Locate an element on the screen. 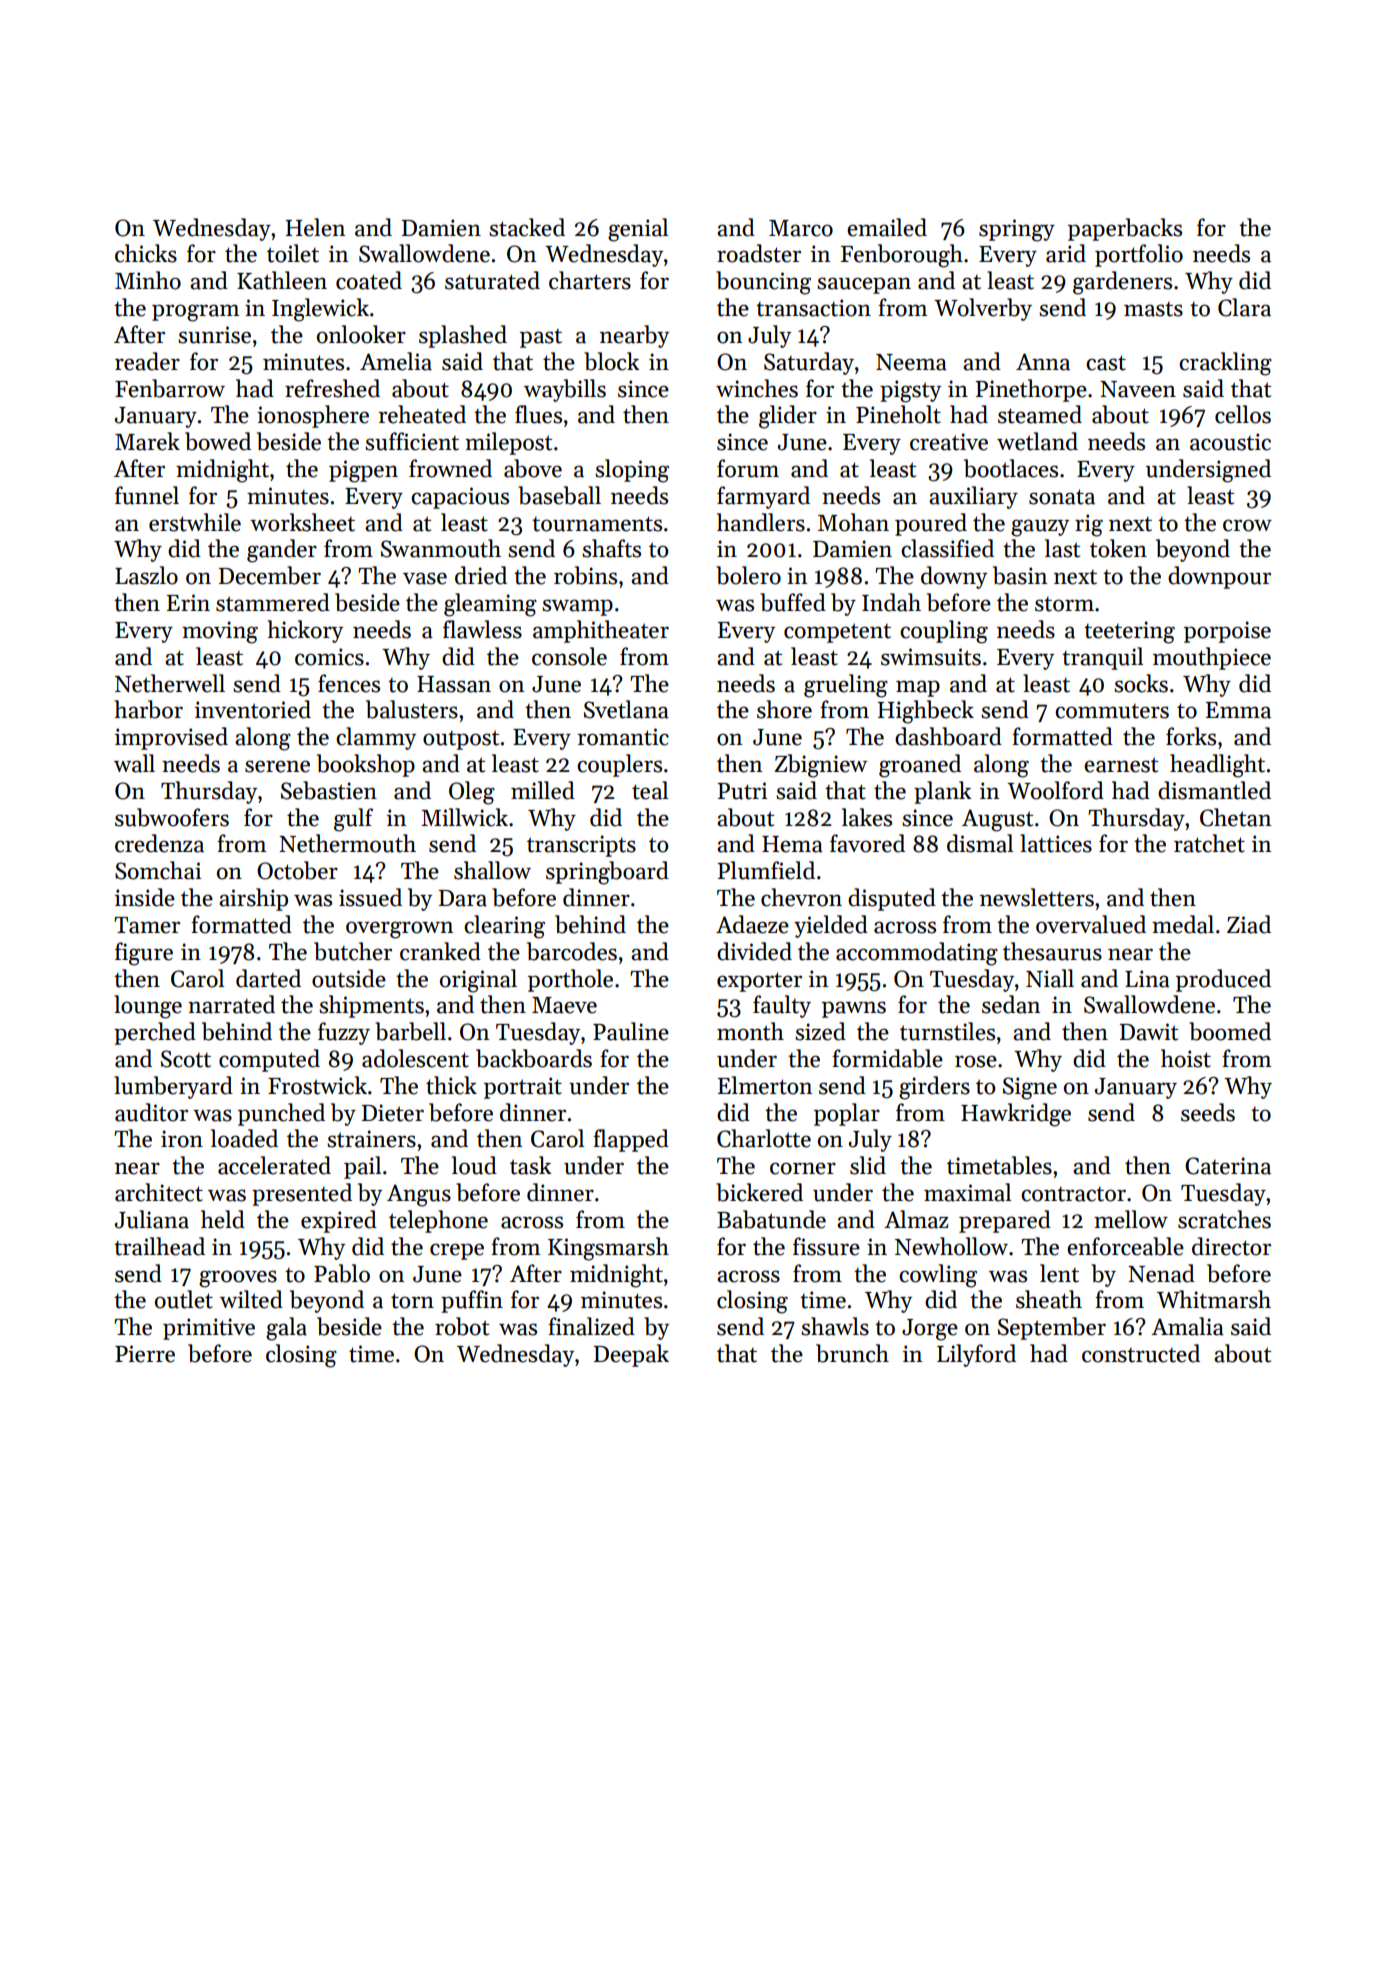 The image size is (1386, 1969). stacked is located at coordinates (527, 227).
